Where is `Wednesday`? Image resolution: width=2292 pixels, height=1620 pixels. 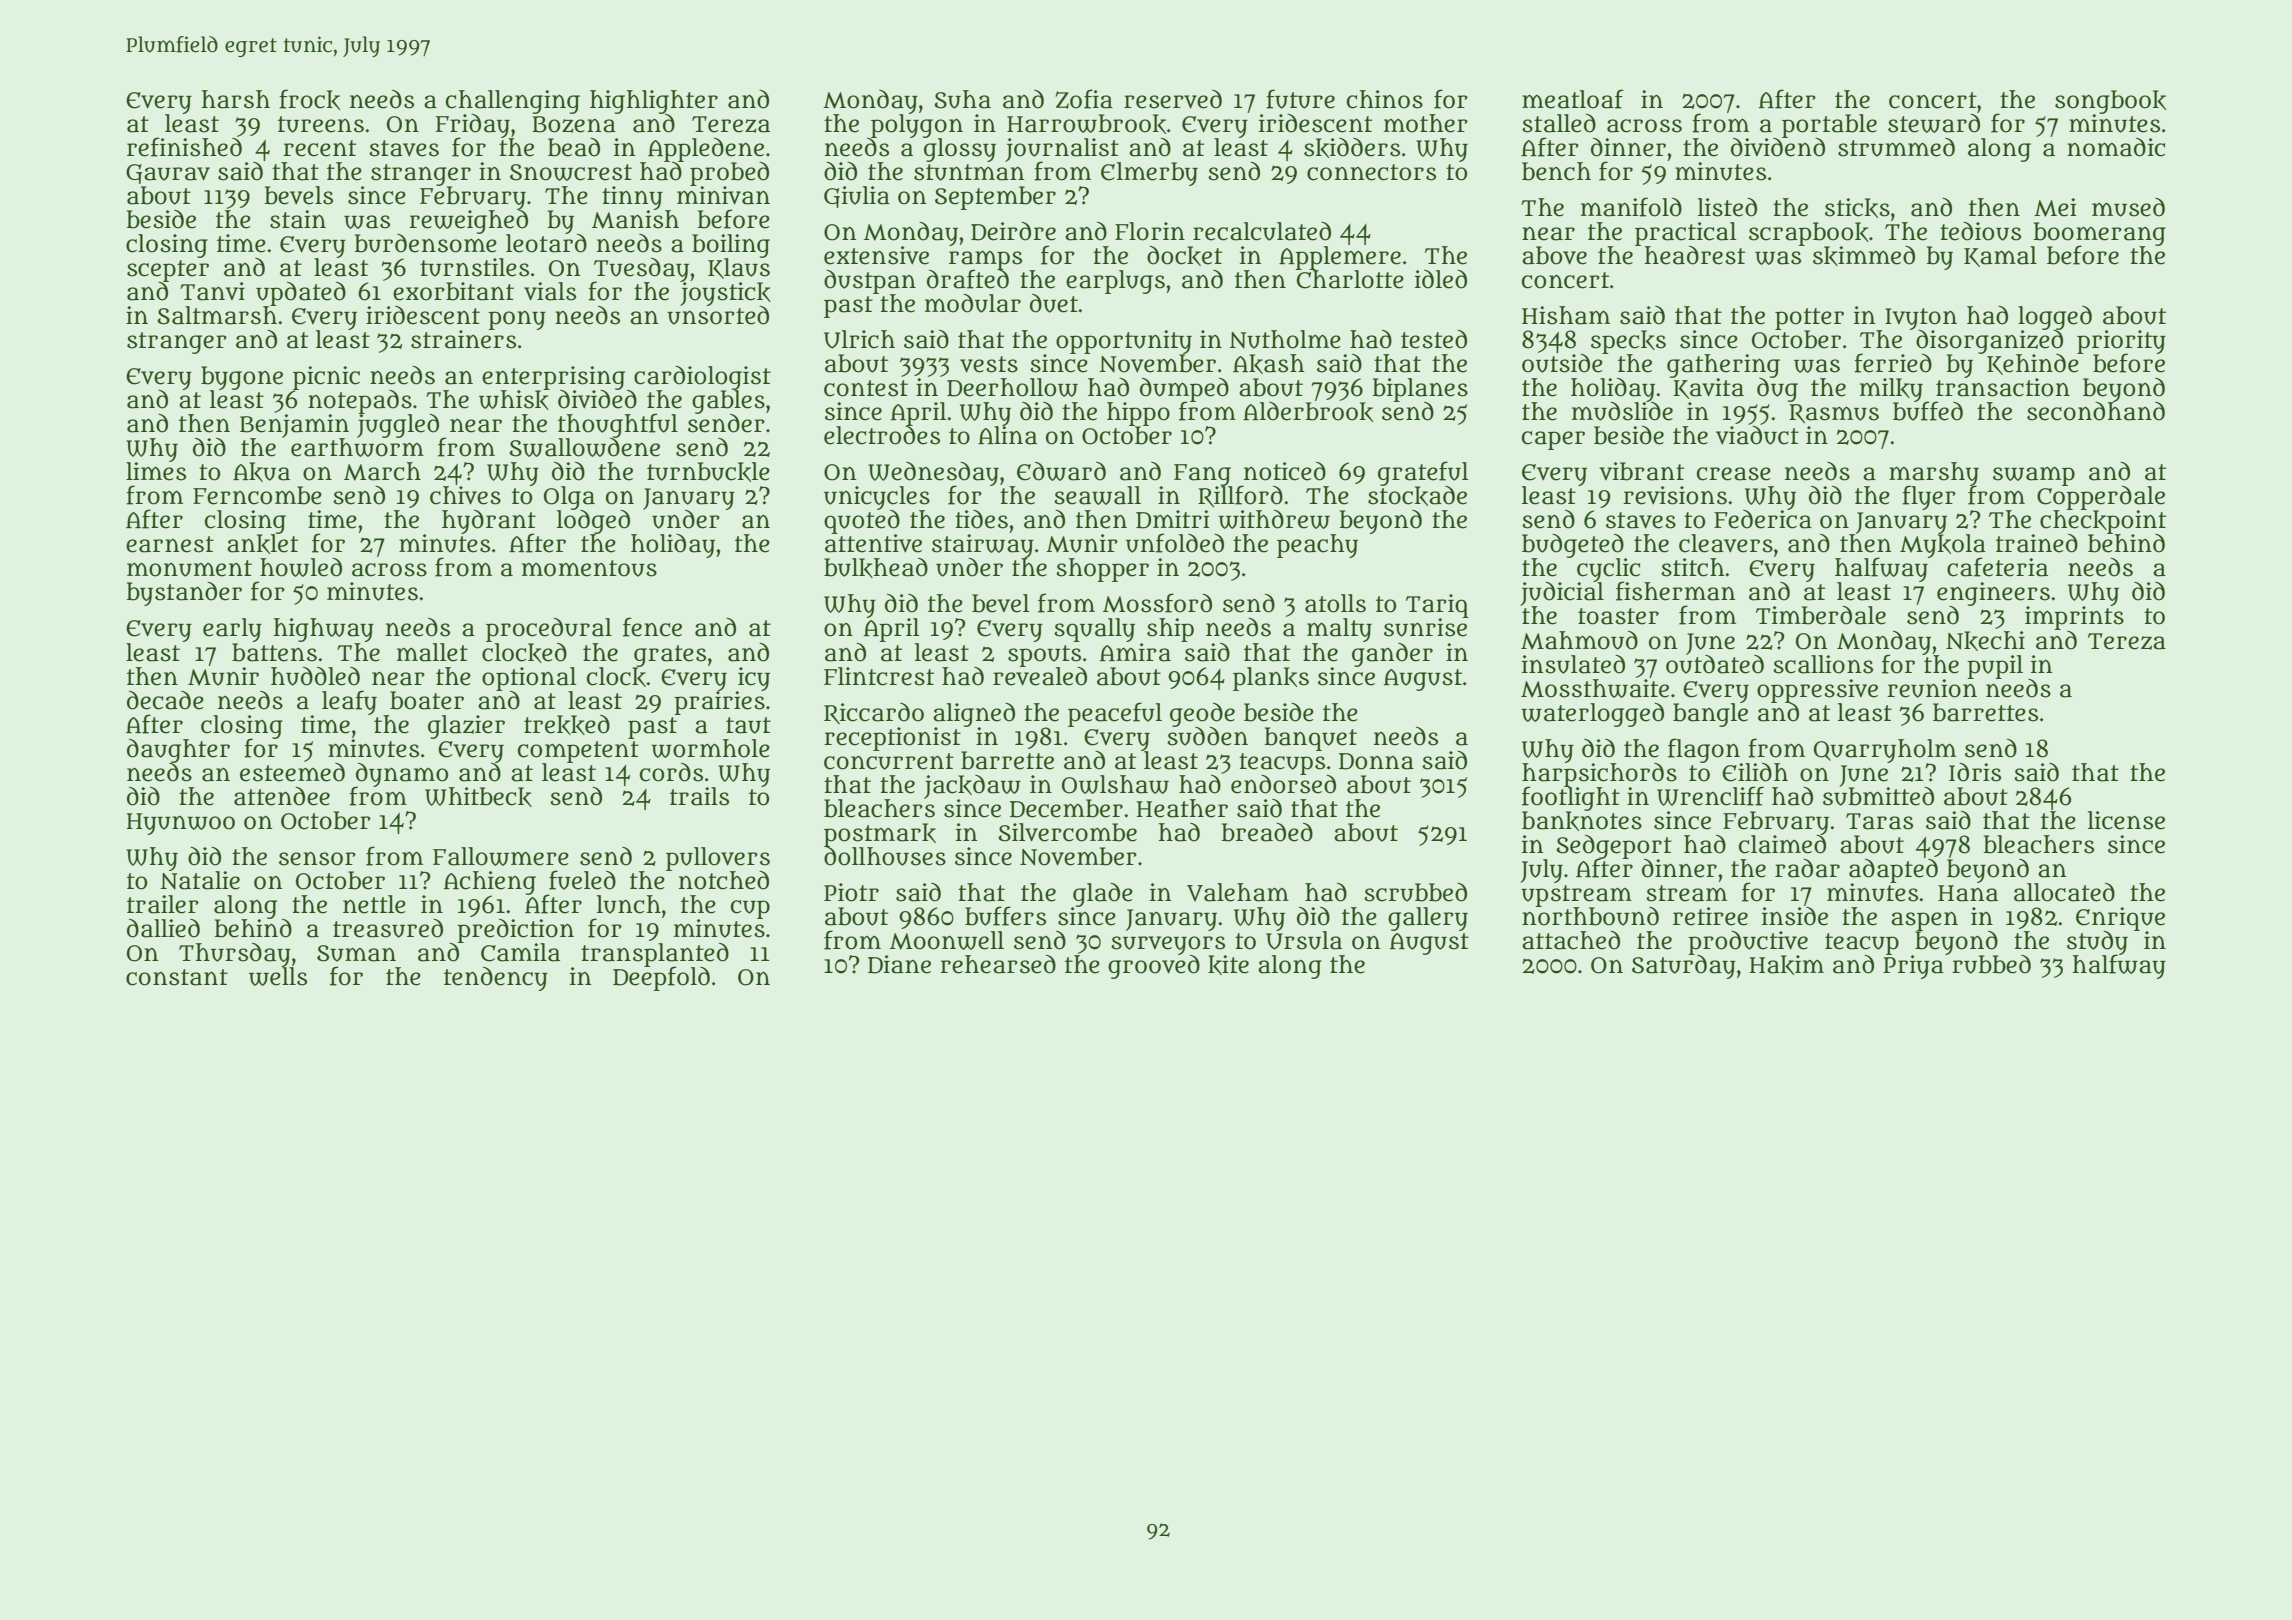 Wednesday is located at coordinates (933, 474).
